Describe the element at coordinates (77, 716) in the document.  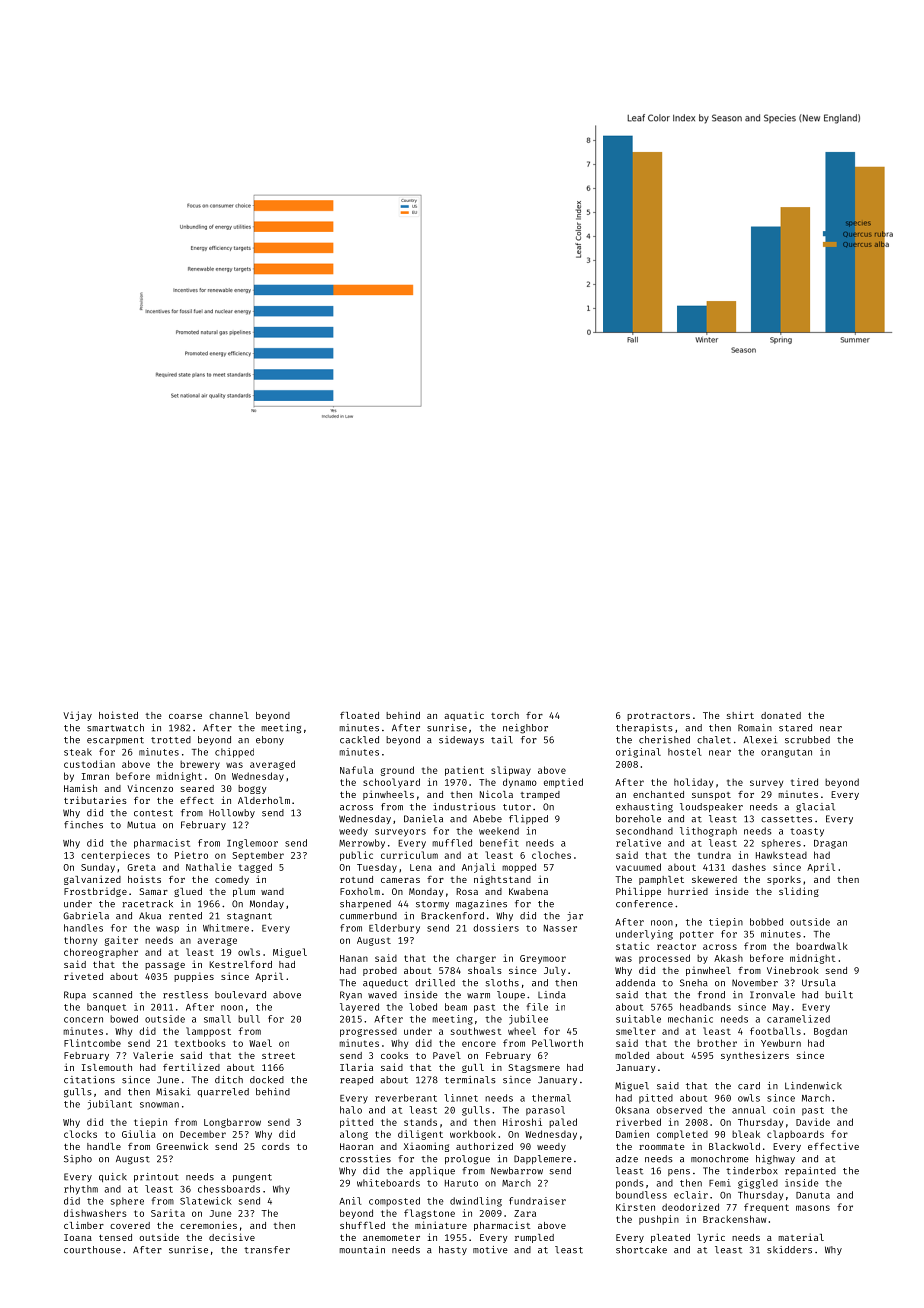
I see `Vijay` at that location.
